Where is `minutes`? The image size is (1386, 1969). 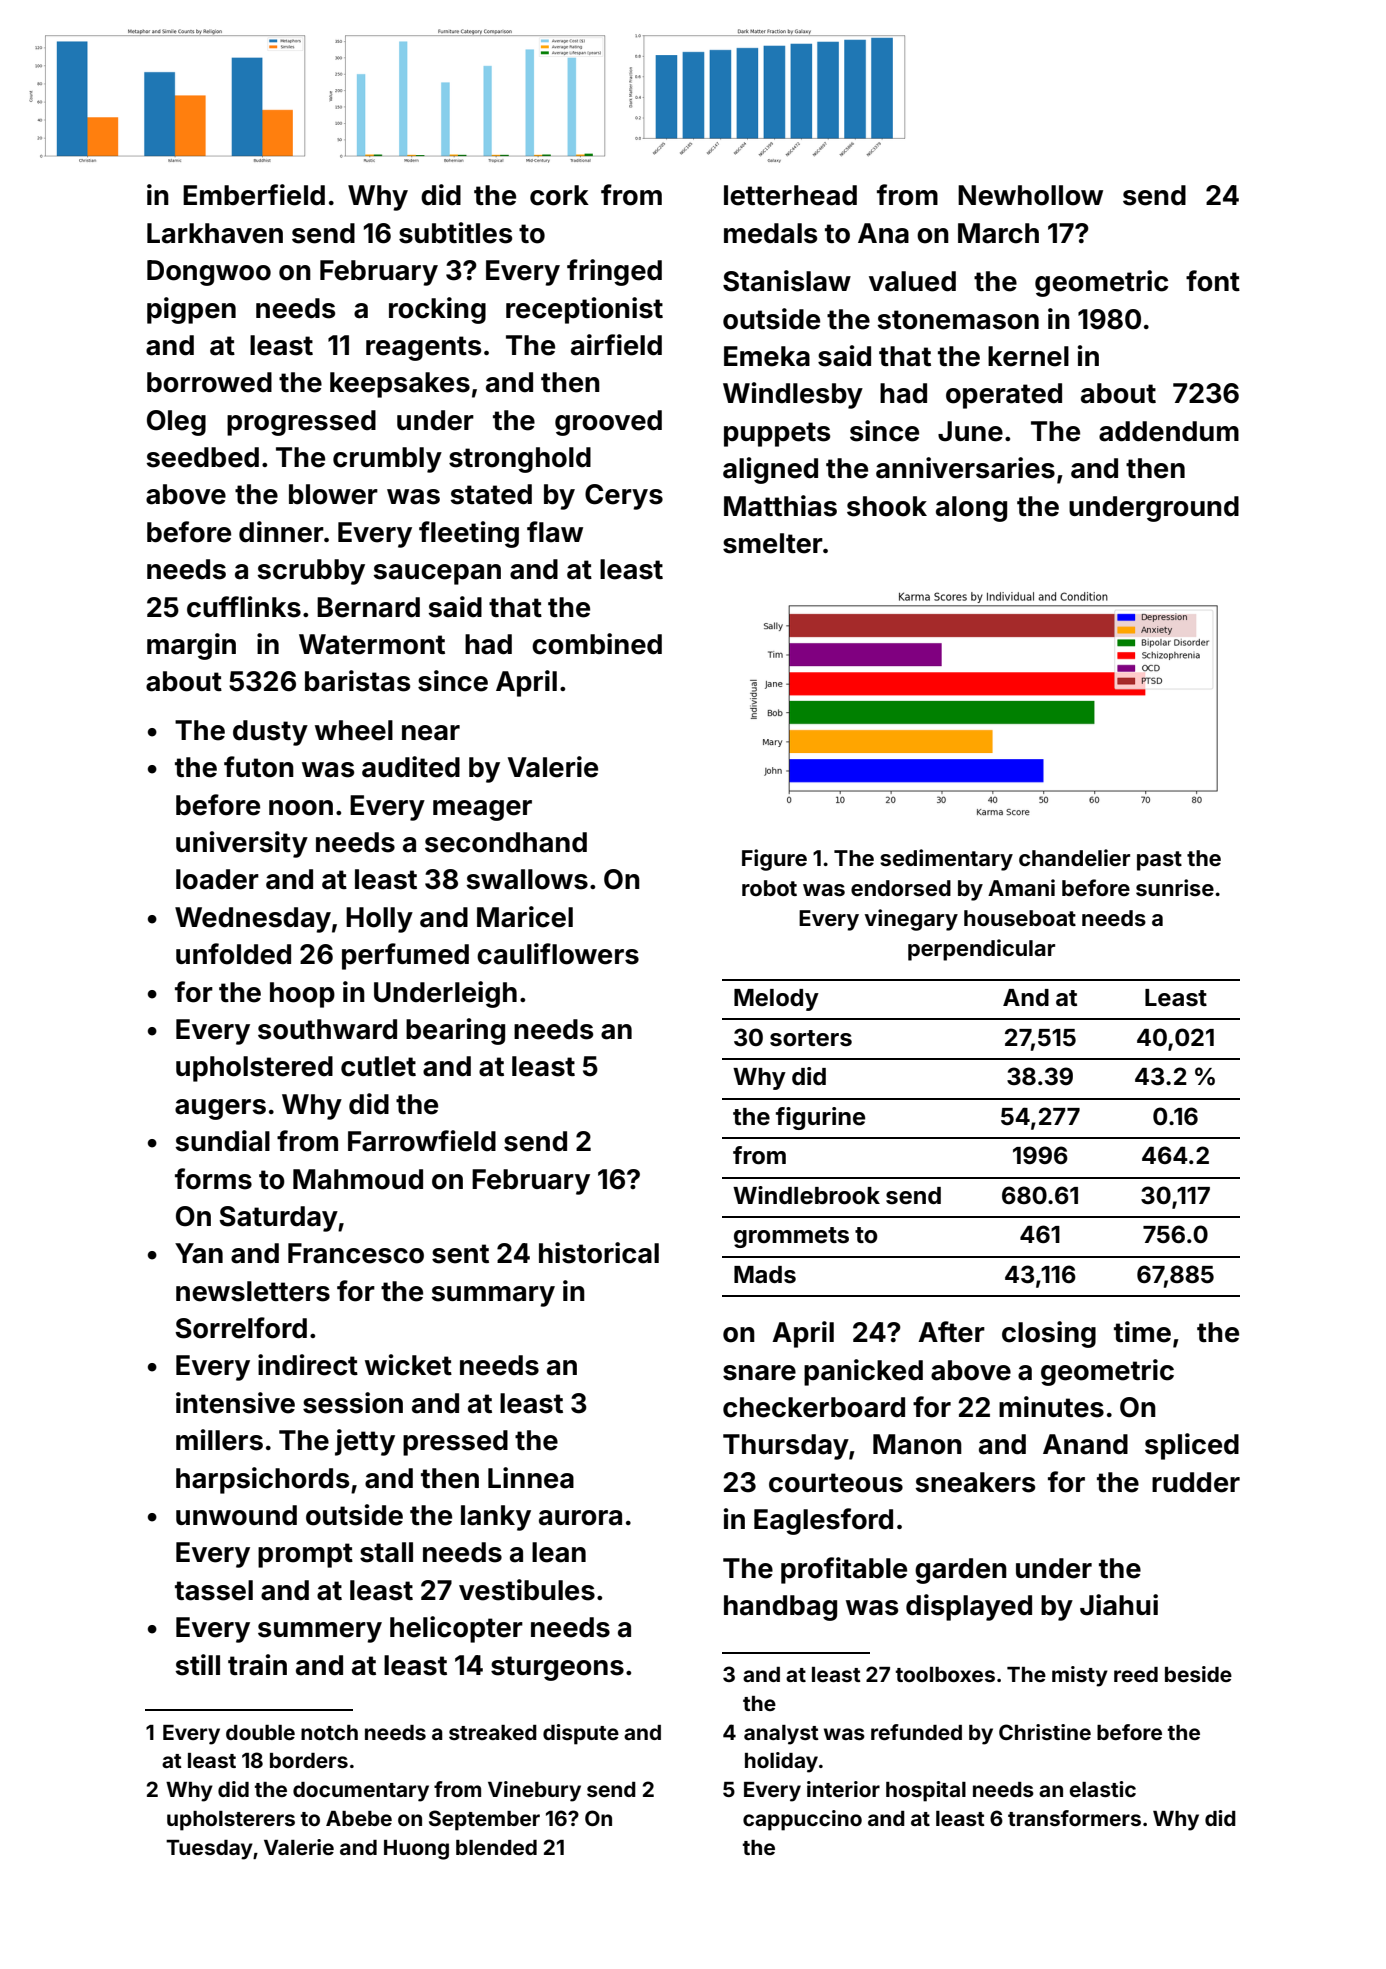 minutes is located at coordinates (1051, 1407).
